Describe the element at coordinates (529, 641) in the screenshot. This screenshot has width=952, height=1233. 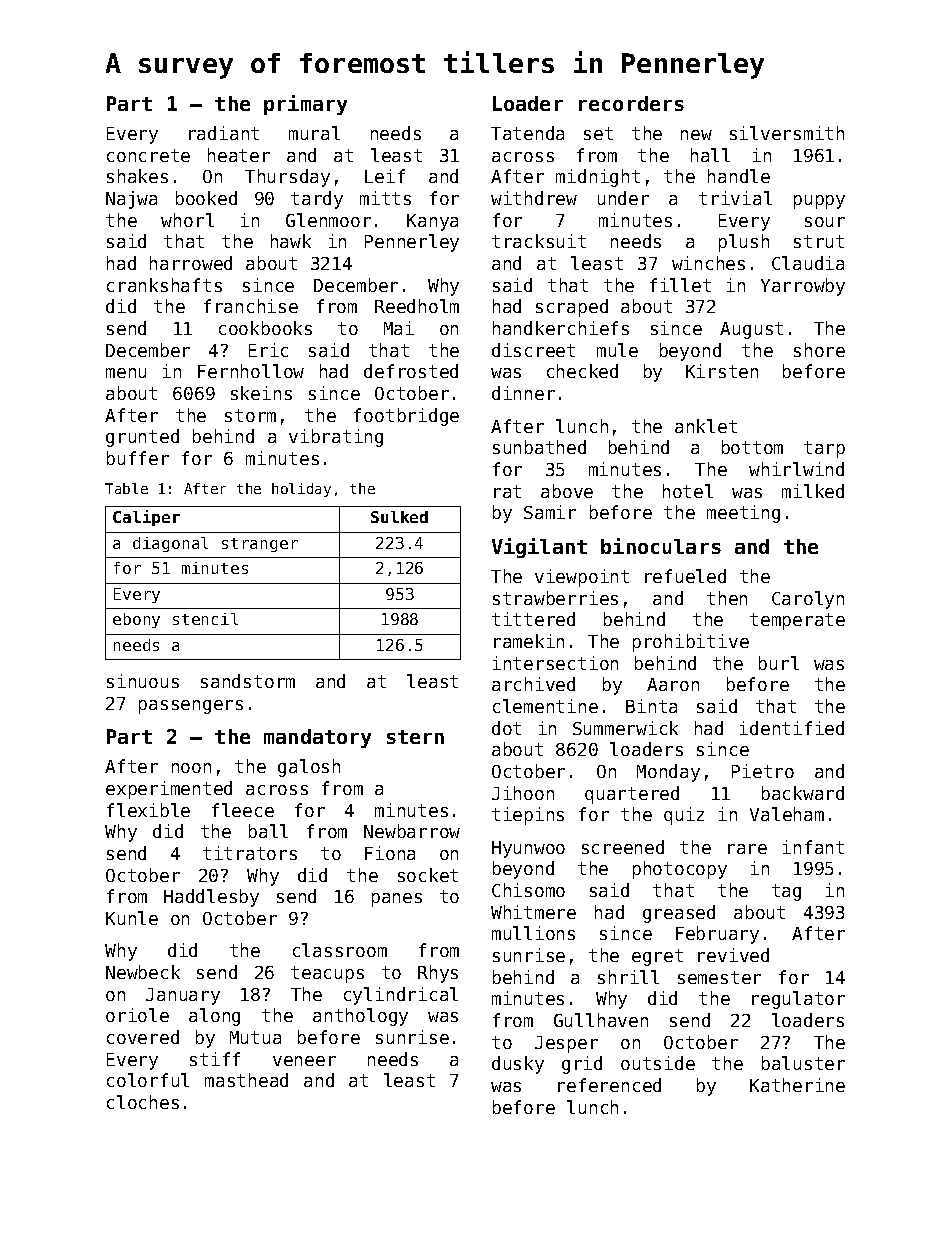
I see `ramekin` at that location.
